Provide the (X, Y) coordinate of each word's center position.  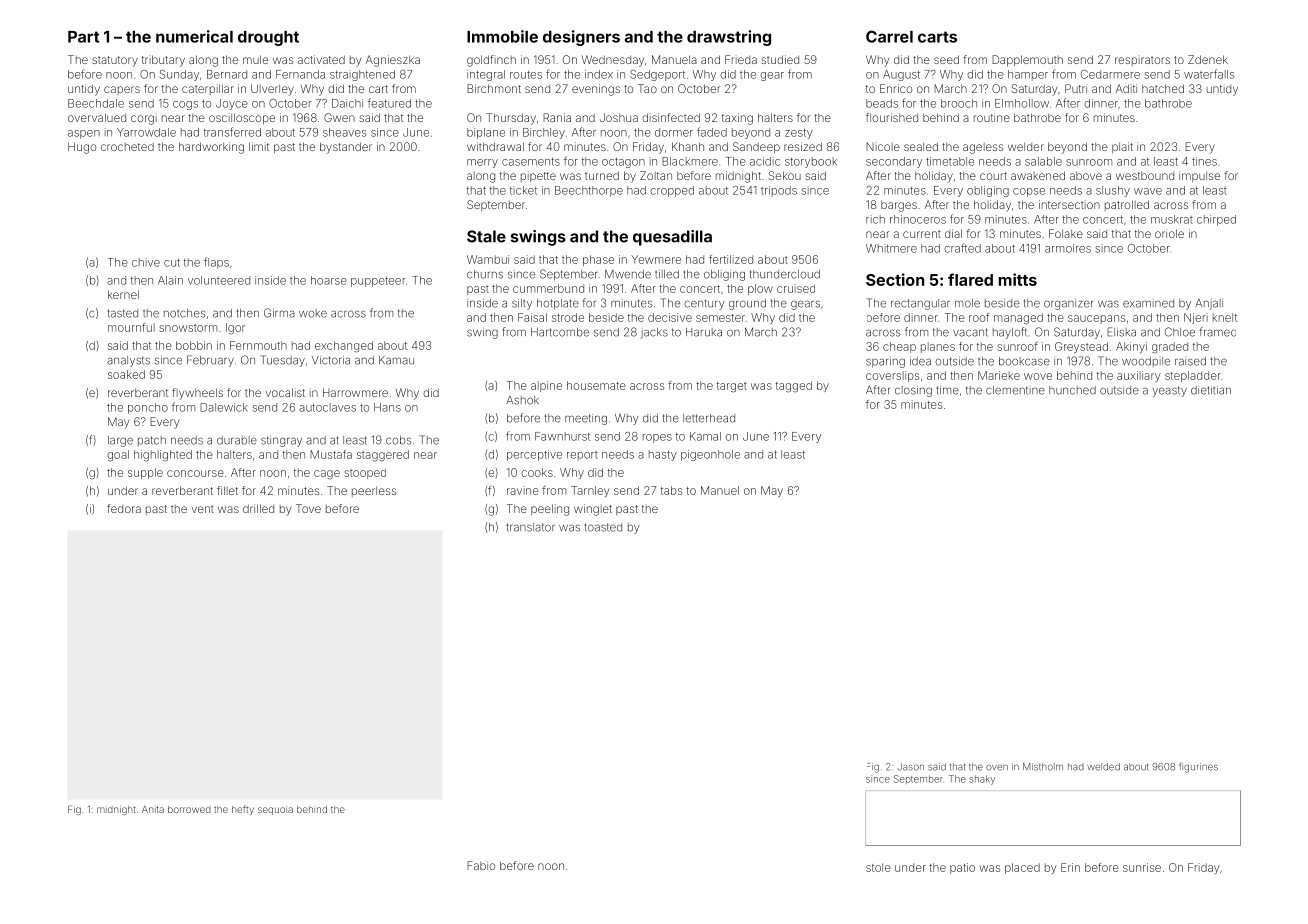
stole (878, 867)
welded (1103, 767)
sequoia (275, 811)
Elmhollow (1022, 103)
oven (997, 768)
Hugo (82, 148)
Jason (910, 767)
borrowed (189, 809)
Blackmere (690, 161)
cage (327, 475)
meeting (586, 419)
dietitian (1211, 390)
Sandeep (756, 147)
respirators (1142, 61)
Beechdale (96, 103)
